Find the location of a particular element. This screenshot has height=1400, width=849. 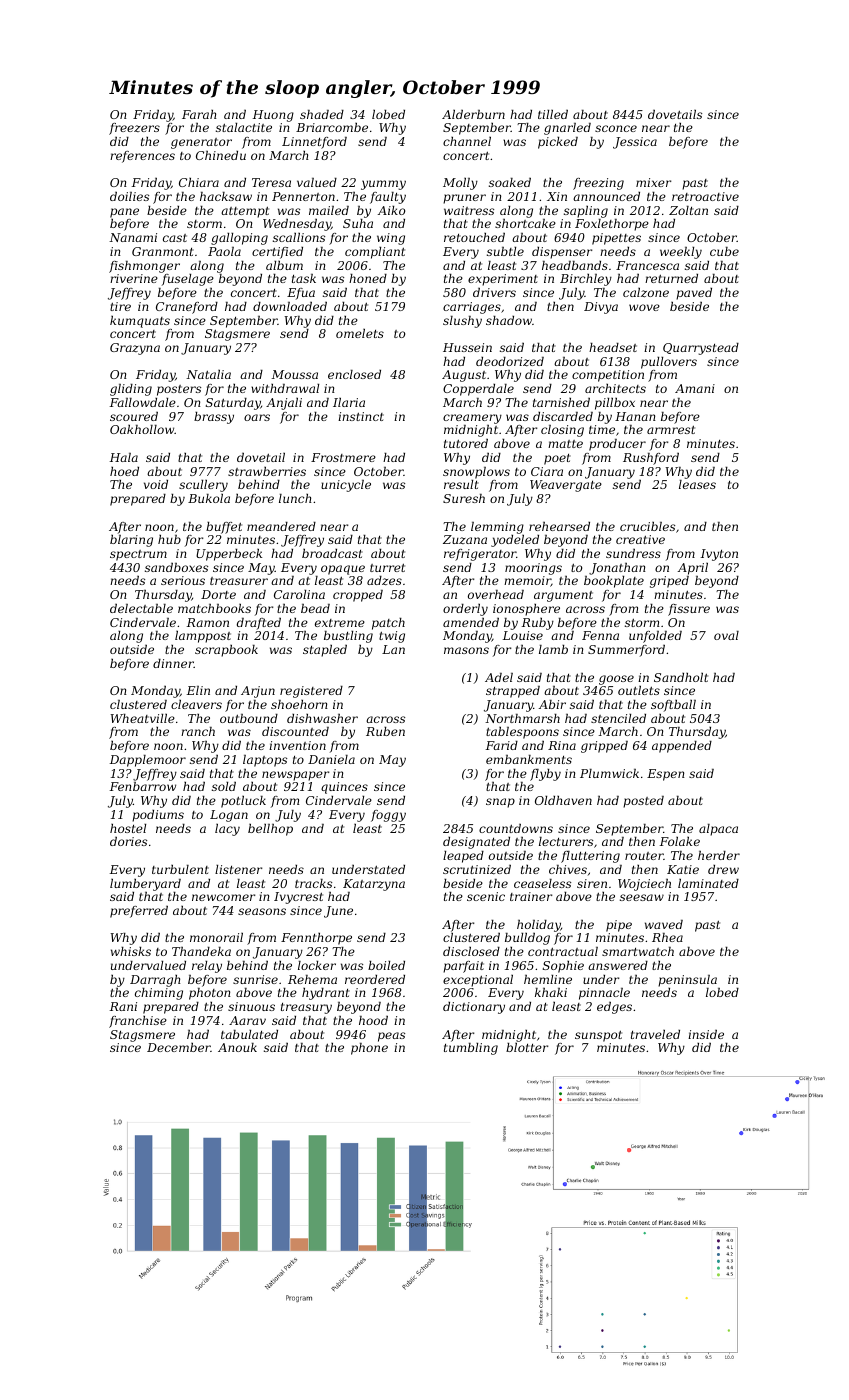

Copperdale is located at coordinates (478, 390).
